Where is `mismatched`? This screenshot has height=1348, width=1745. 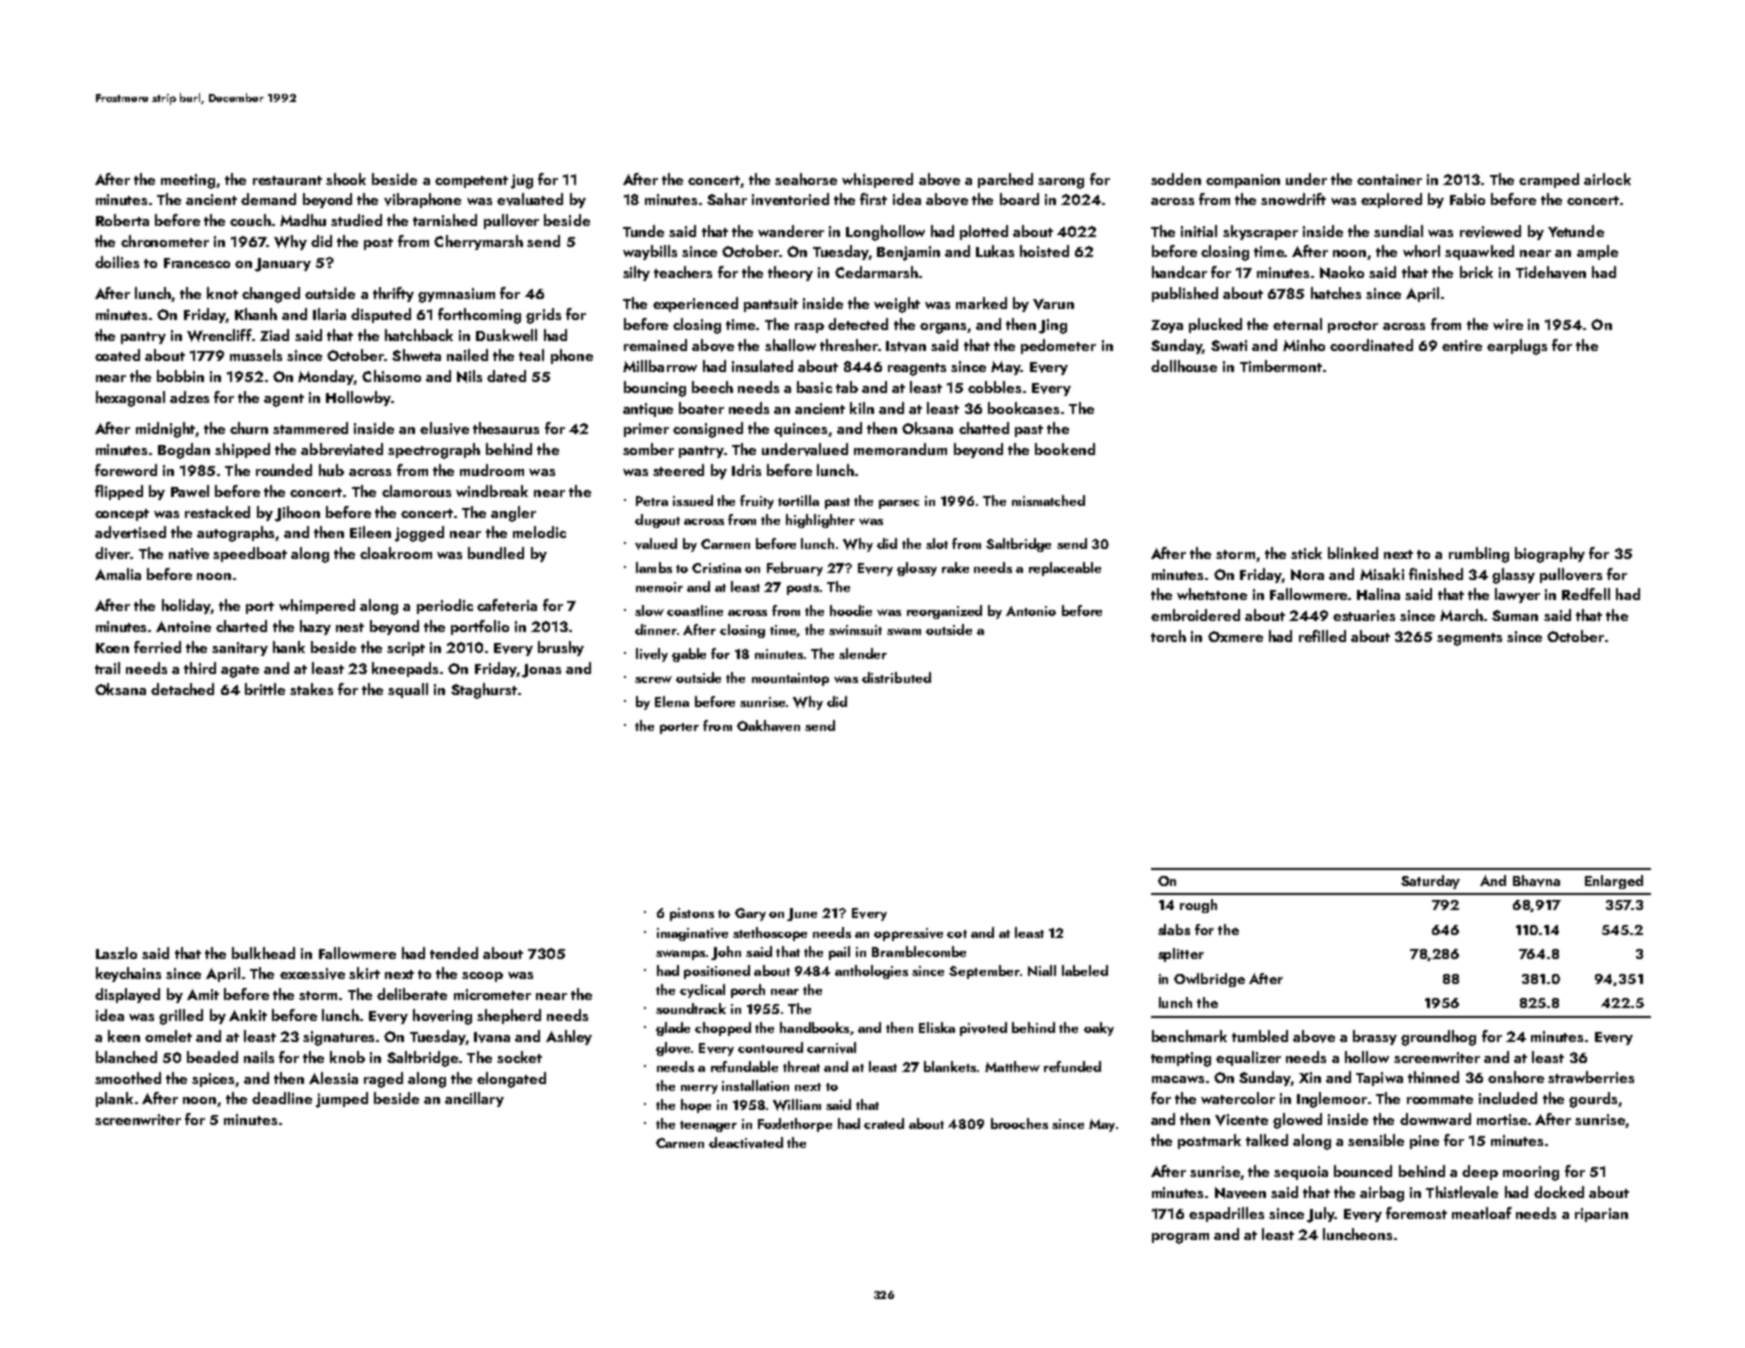
mismatched is located at coordinates (1048, 500).
